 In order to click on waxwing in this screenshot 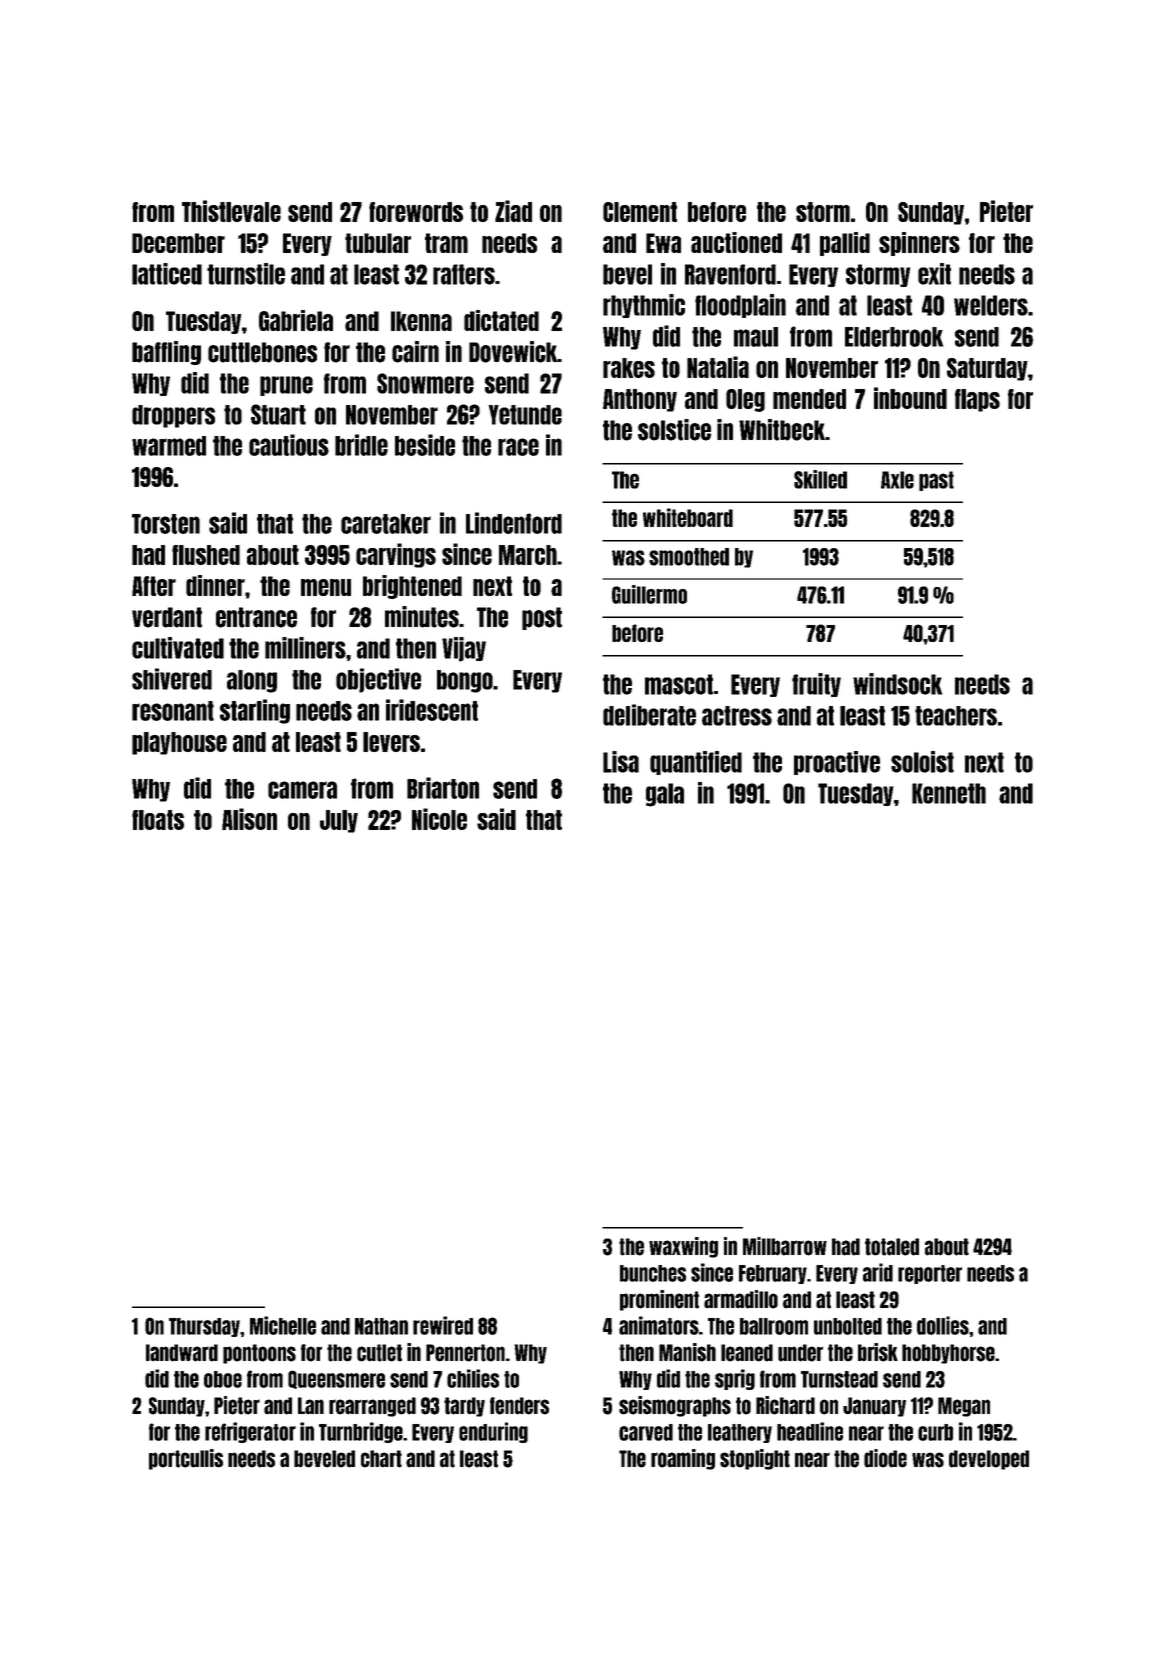, I will do `click(683, 1247)`.
